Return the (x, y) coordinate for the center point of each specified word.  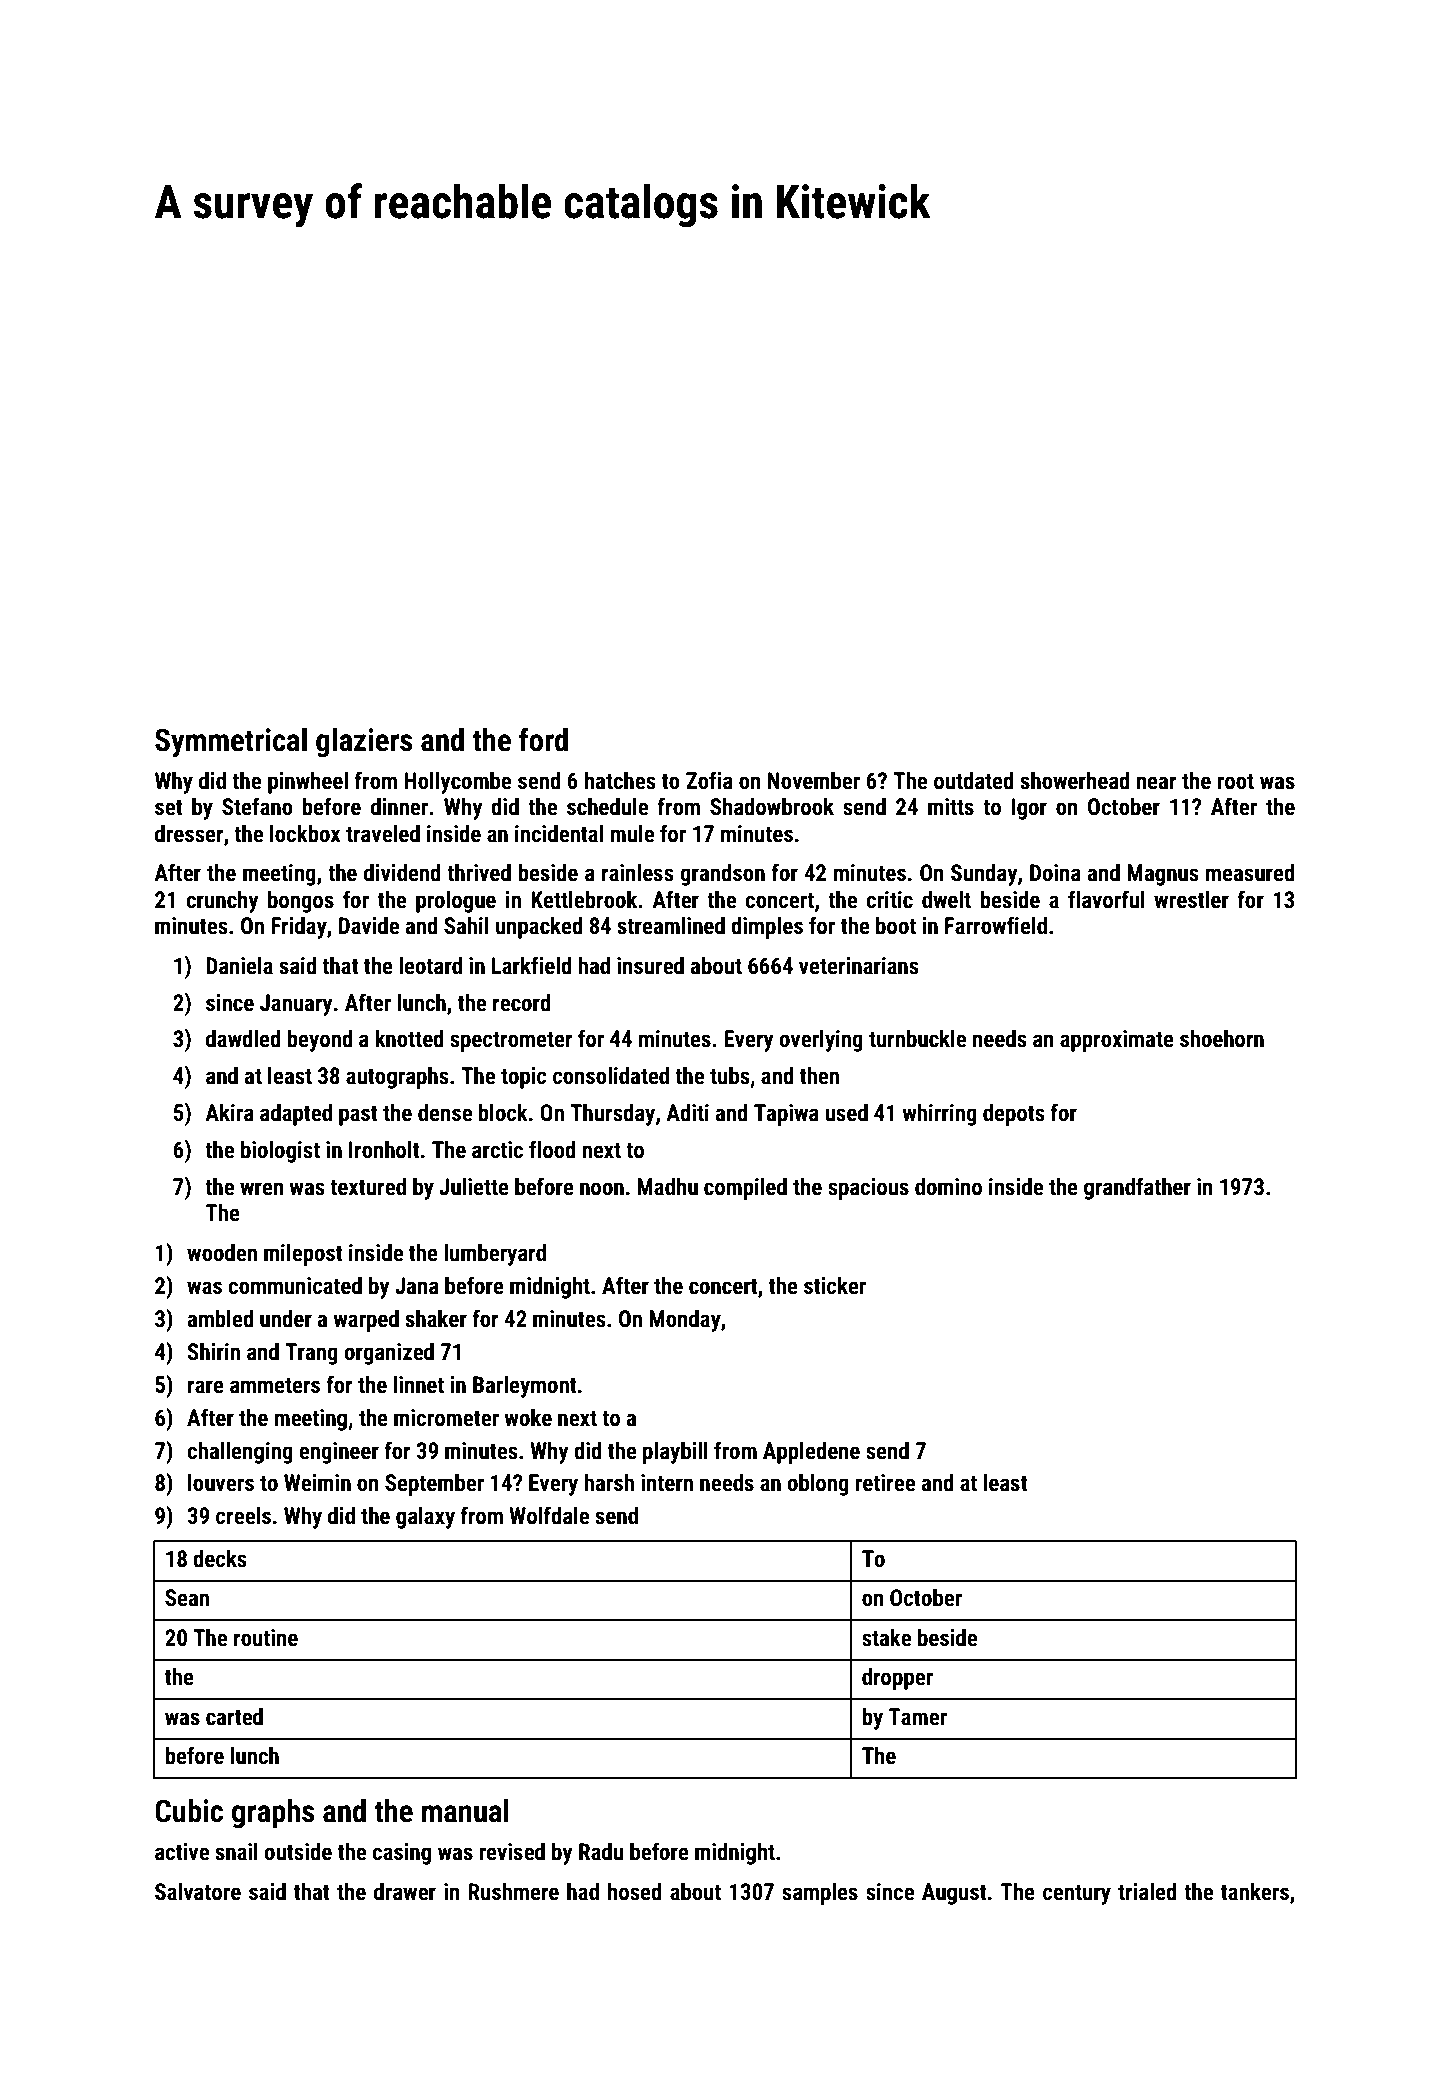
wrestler (1191, 900)
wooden (222, 1253)
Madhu (667, 1186)
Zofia (709, 780)
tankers (1255, 1892)
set (169, 808)
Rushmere (513, 1892)
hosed (635, 1892)
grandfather (1137, 1188)
